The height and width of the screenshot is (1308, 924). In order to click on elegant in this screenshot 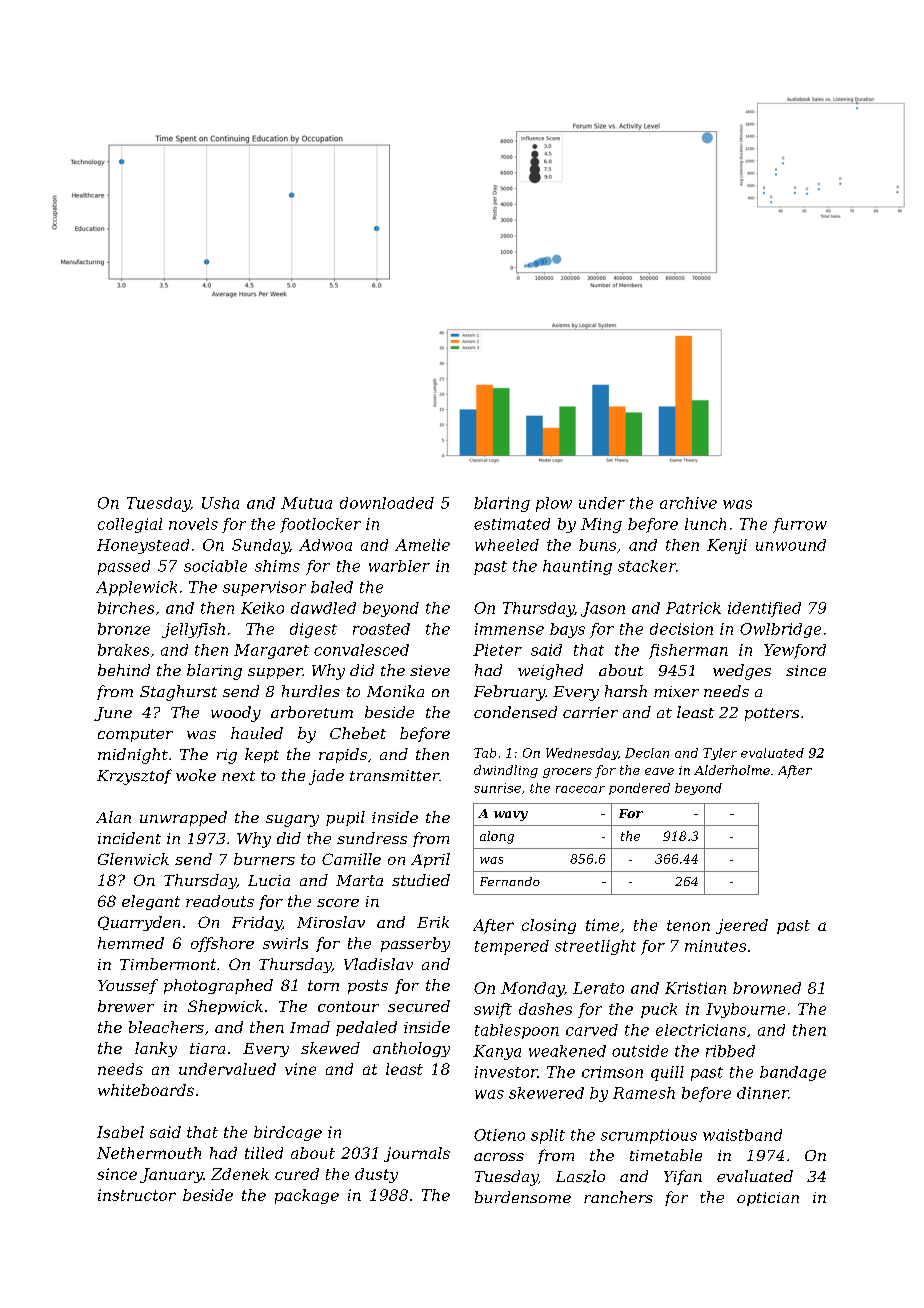, I will do `click(151, 902)`.
